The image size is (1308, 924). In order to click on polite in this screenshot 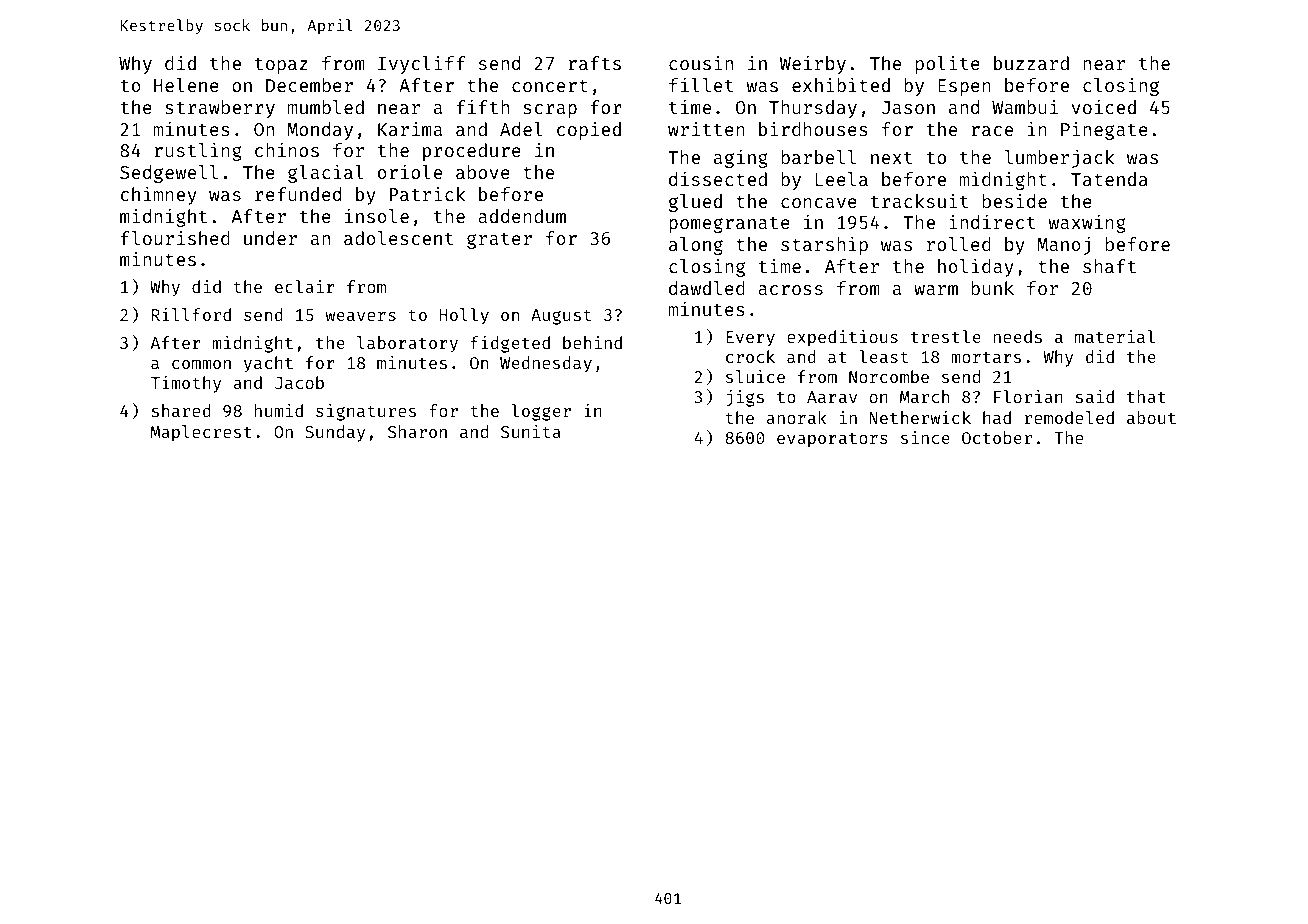, I will do `click(948, 64)`.
